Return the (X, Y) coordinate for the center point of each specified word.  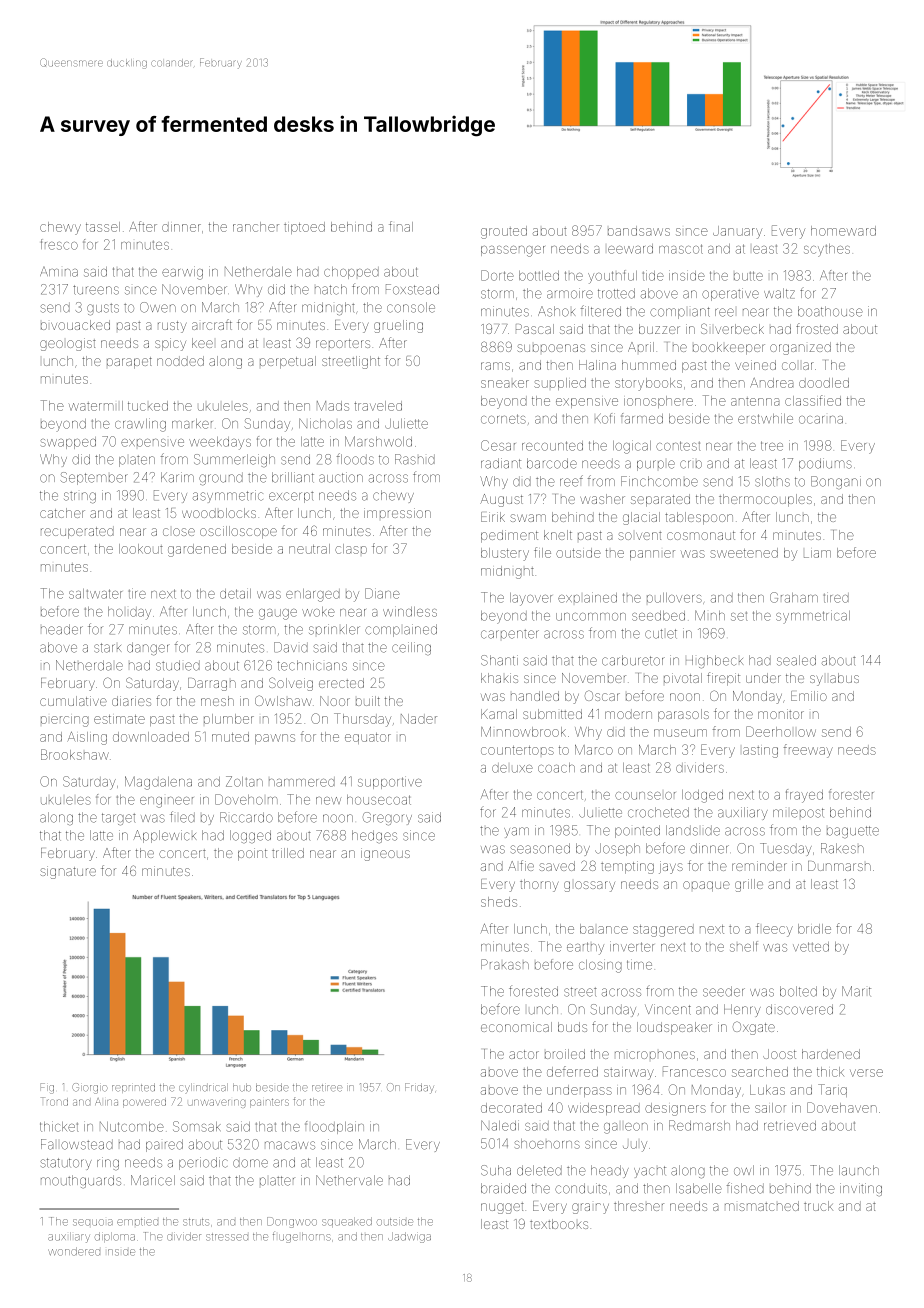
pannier (652, 555)
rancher (256, 227)
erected (341, 683)
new (328, 801)
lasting (760, 752)
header (62, 629)
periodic (203, 1163)
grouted (504, 232)
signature (68, 872)
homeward (843, 231)
